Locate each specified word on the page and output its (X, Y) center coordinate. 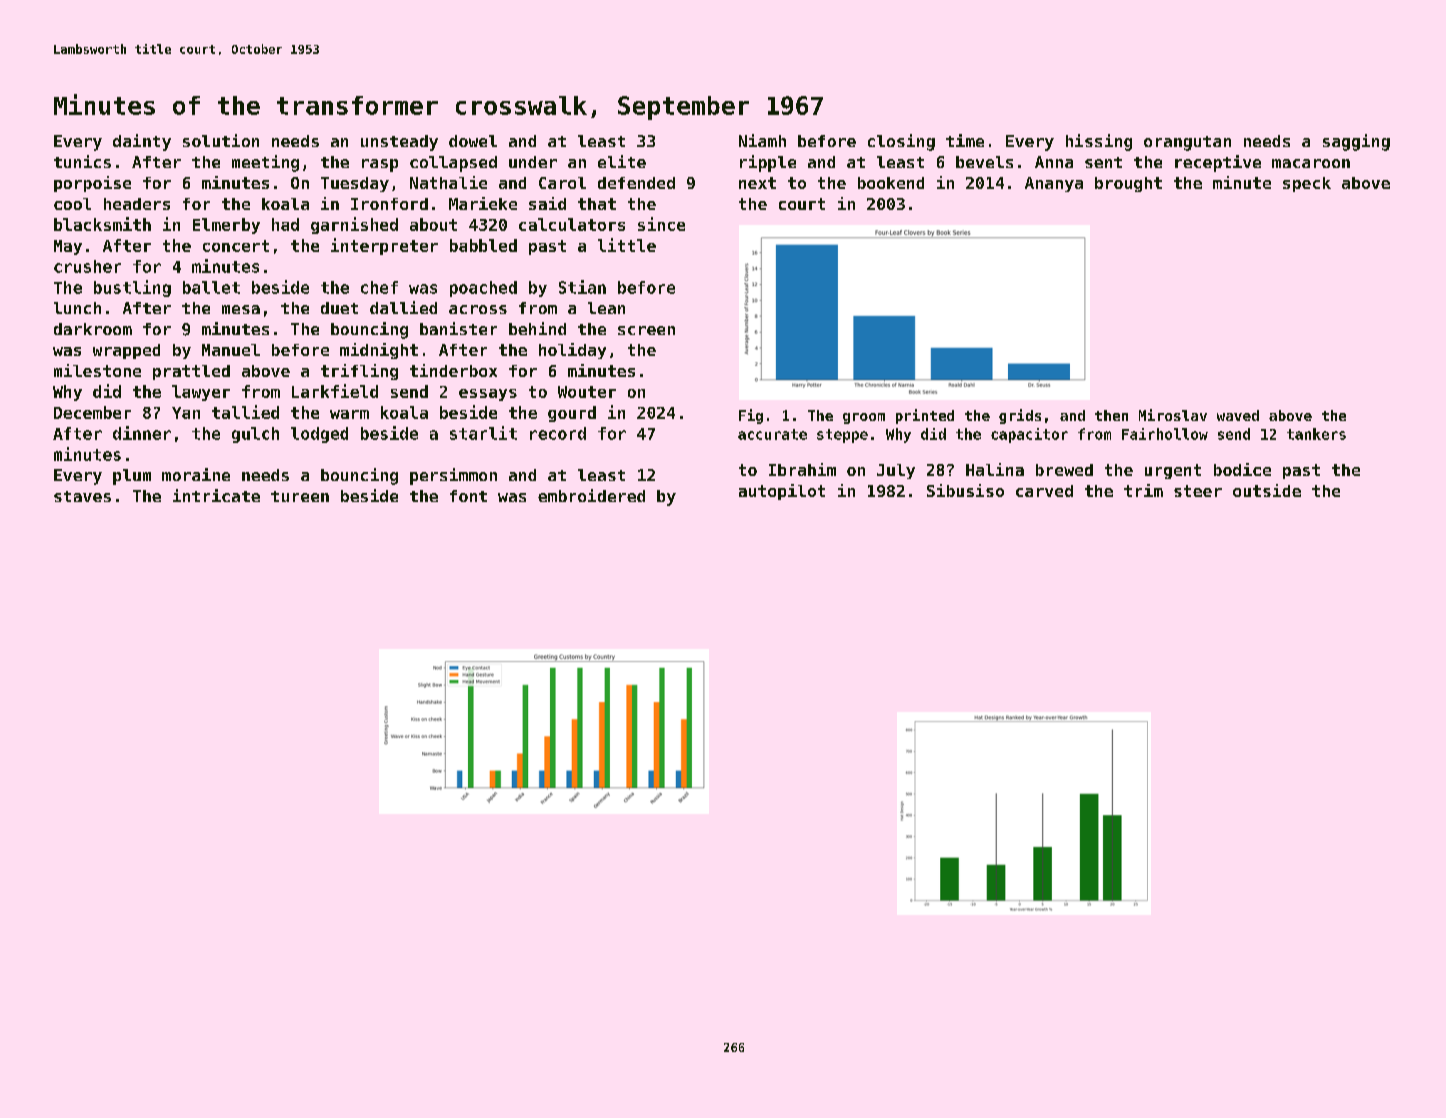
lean (606, 308)
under (533, 162)
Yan (186, 413)
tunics (82, 161)
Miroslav (1173, 415)
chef (379, 287)
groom (864, 418)
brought (1128, 184)
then (1111, 415)
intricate (216, 495)
